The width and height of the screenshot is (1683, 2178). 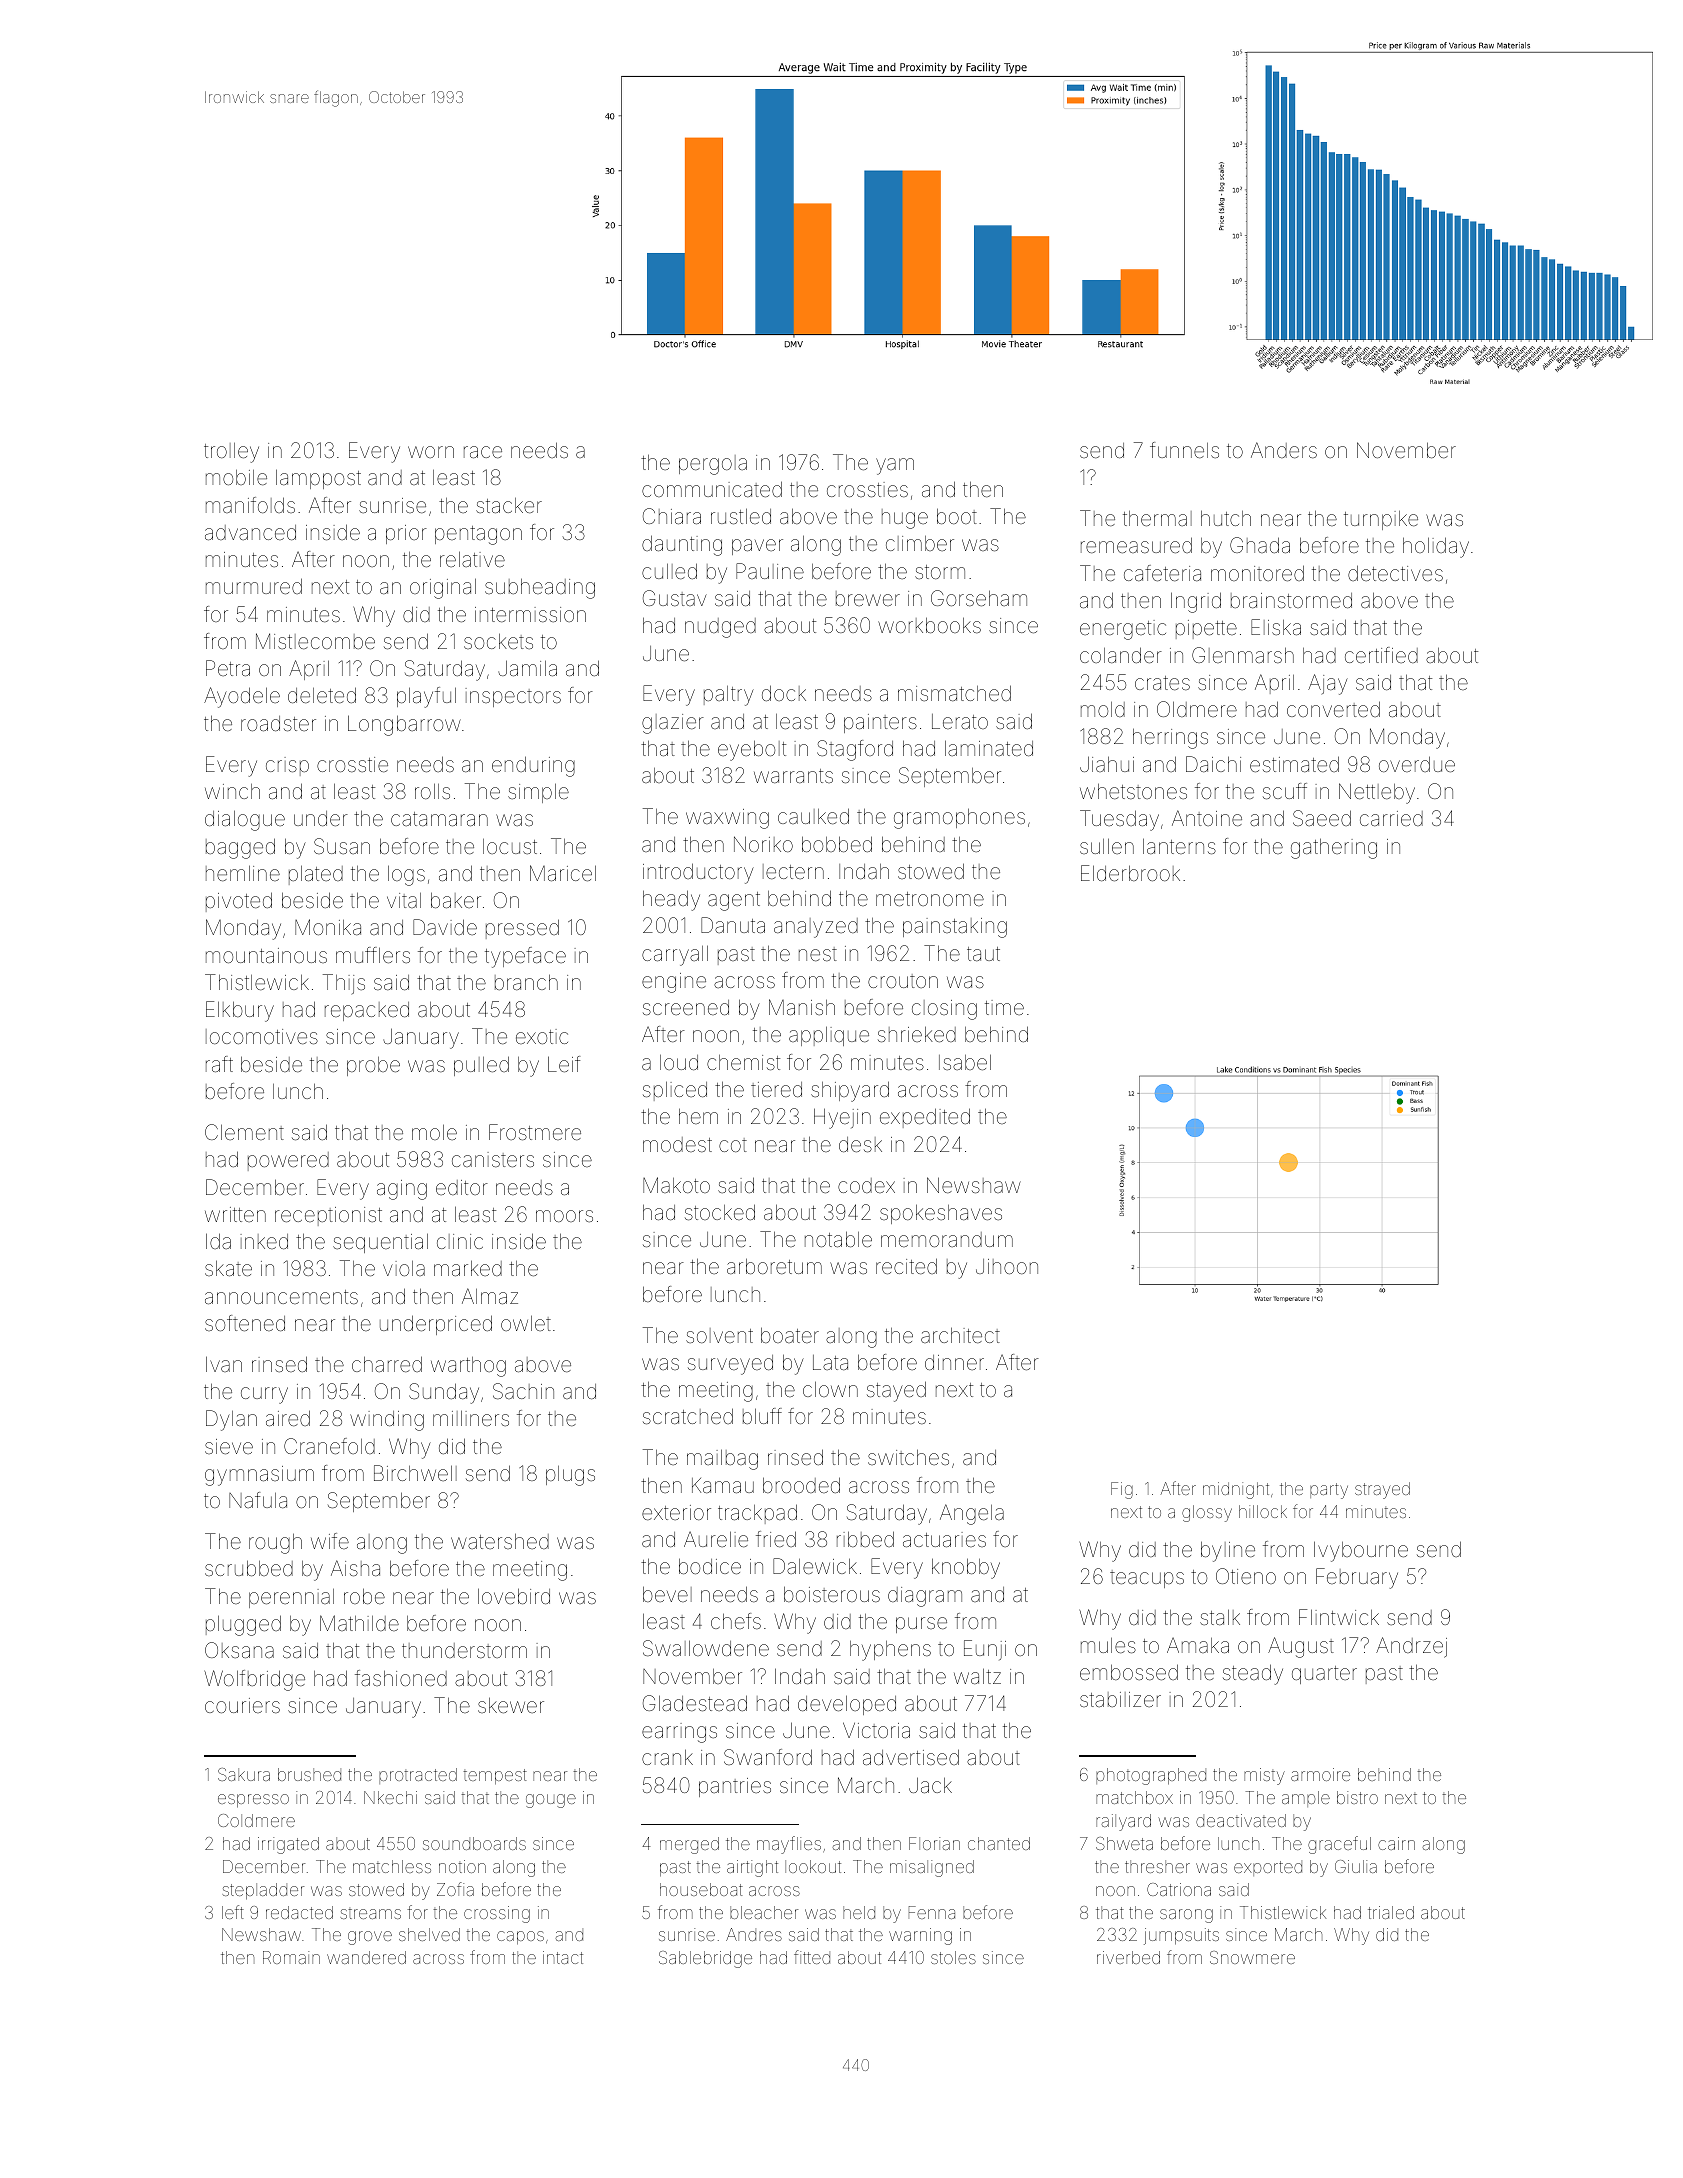 I want to click on crisp, so click(x=287, y=766).
